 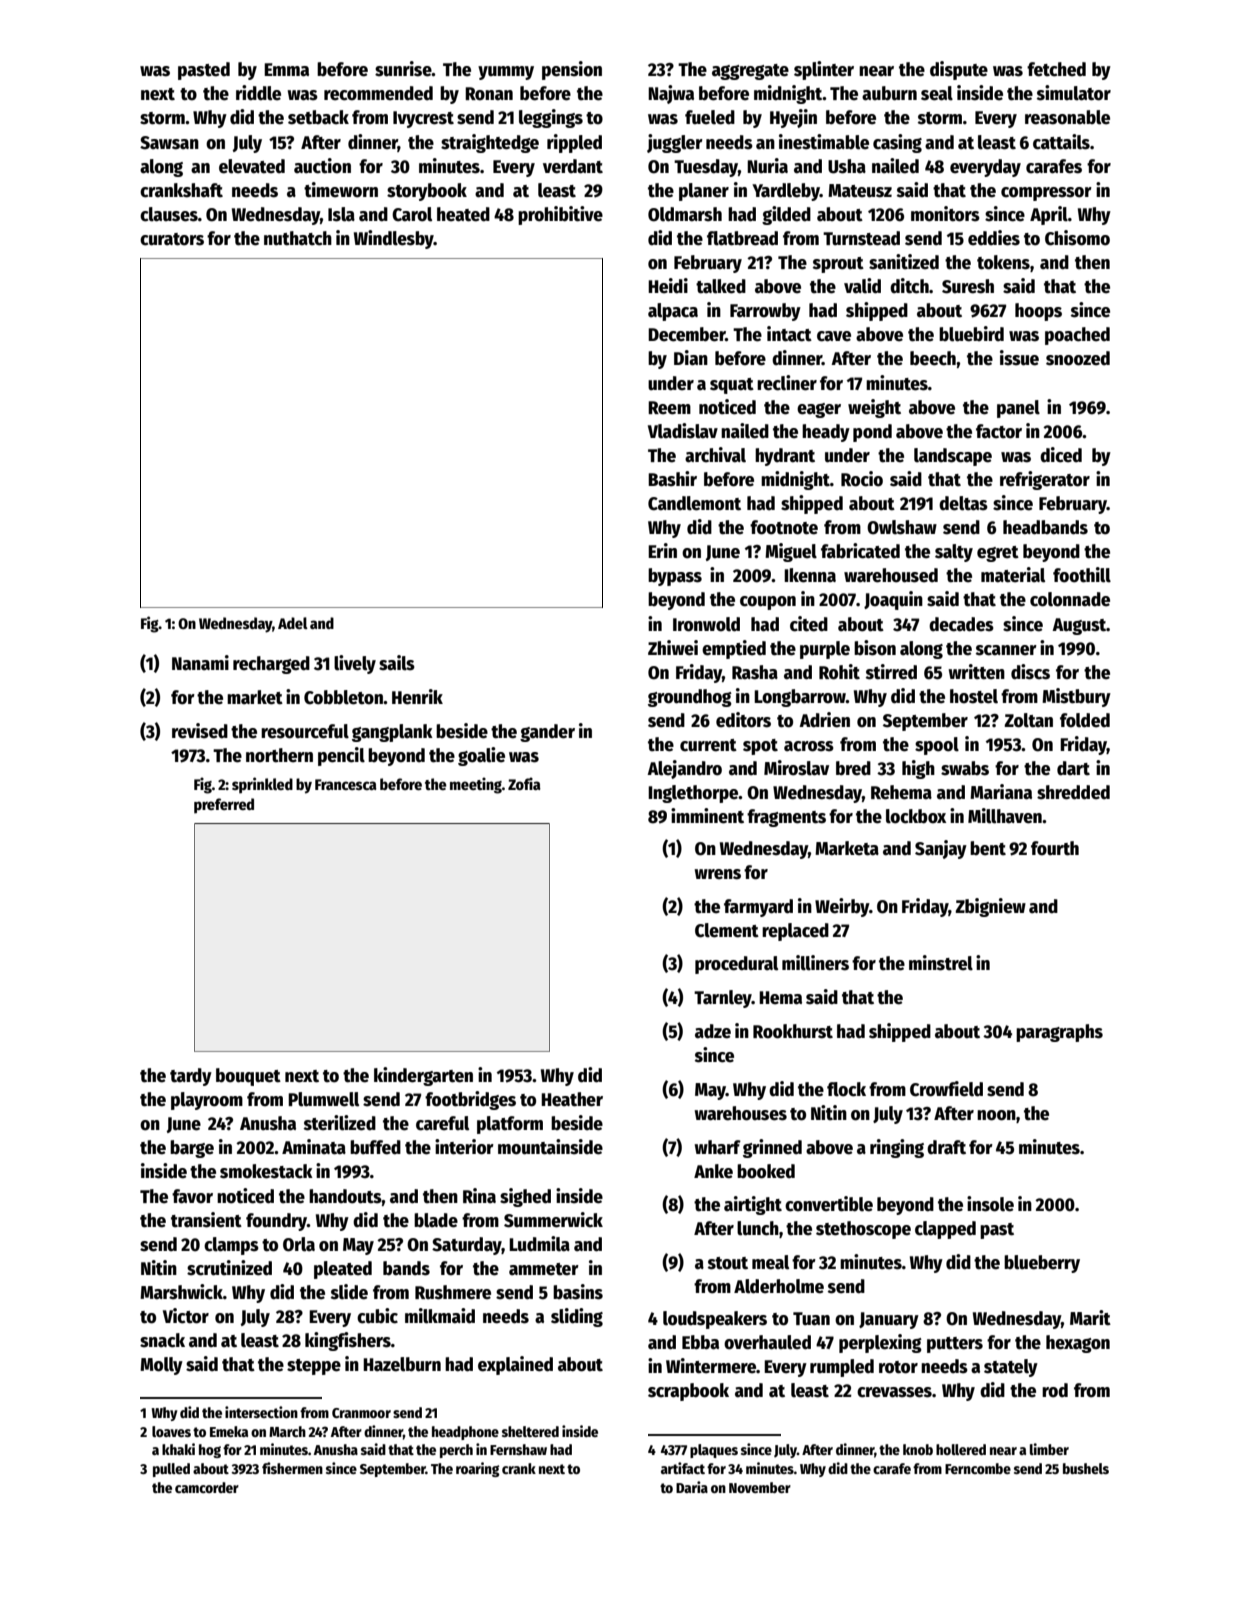 What do you see at coordinates (293, 623) in the screenshot?
I see `Adel` at bounding box center [293, 623].
